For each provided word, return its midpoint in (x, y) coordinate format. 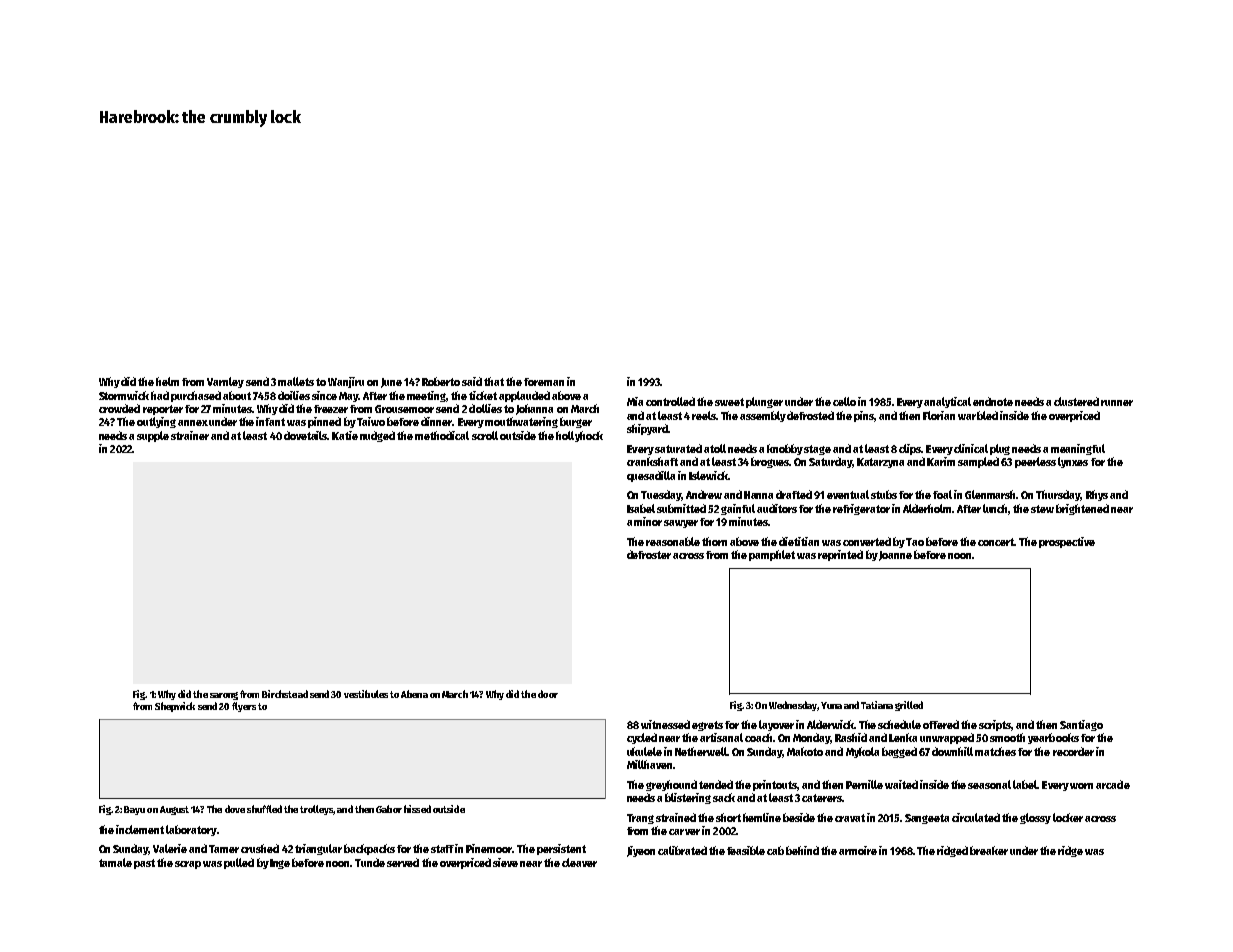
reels (704, 415)
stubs (884, 494)
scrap (188, 865)
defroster (649, 554)
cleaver (579, 862)
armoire (858, 850)
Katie (345, 435)
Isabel (641, 508)
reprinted (840, 555)
